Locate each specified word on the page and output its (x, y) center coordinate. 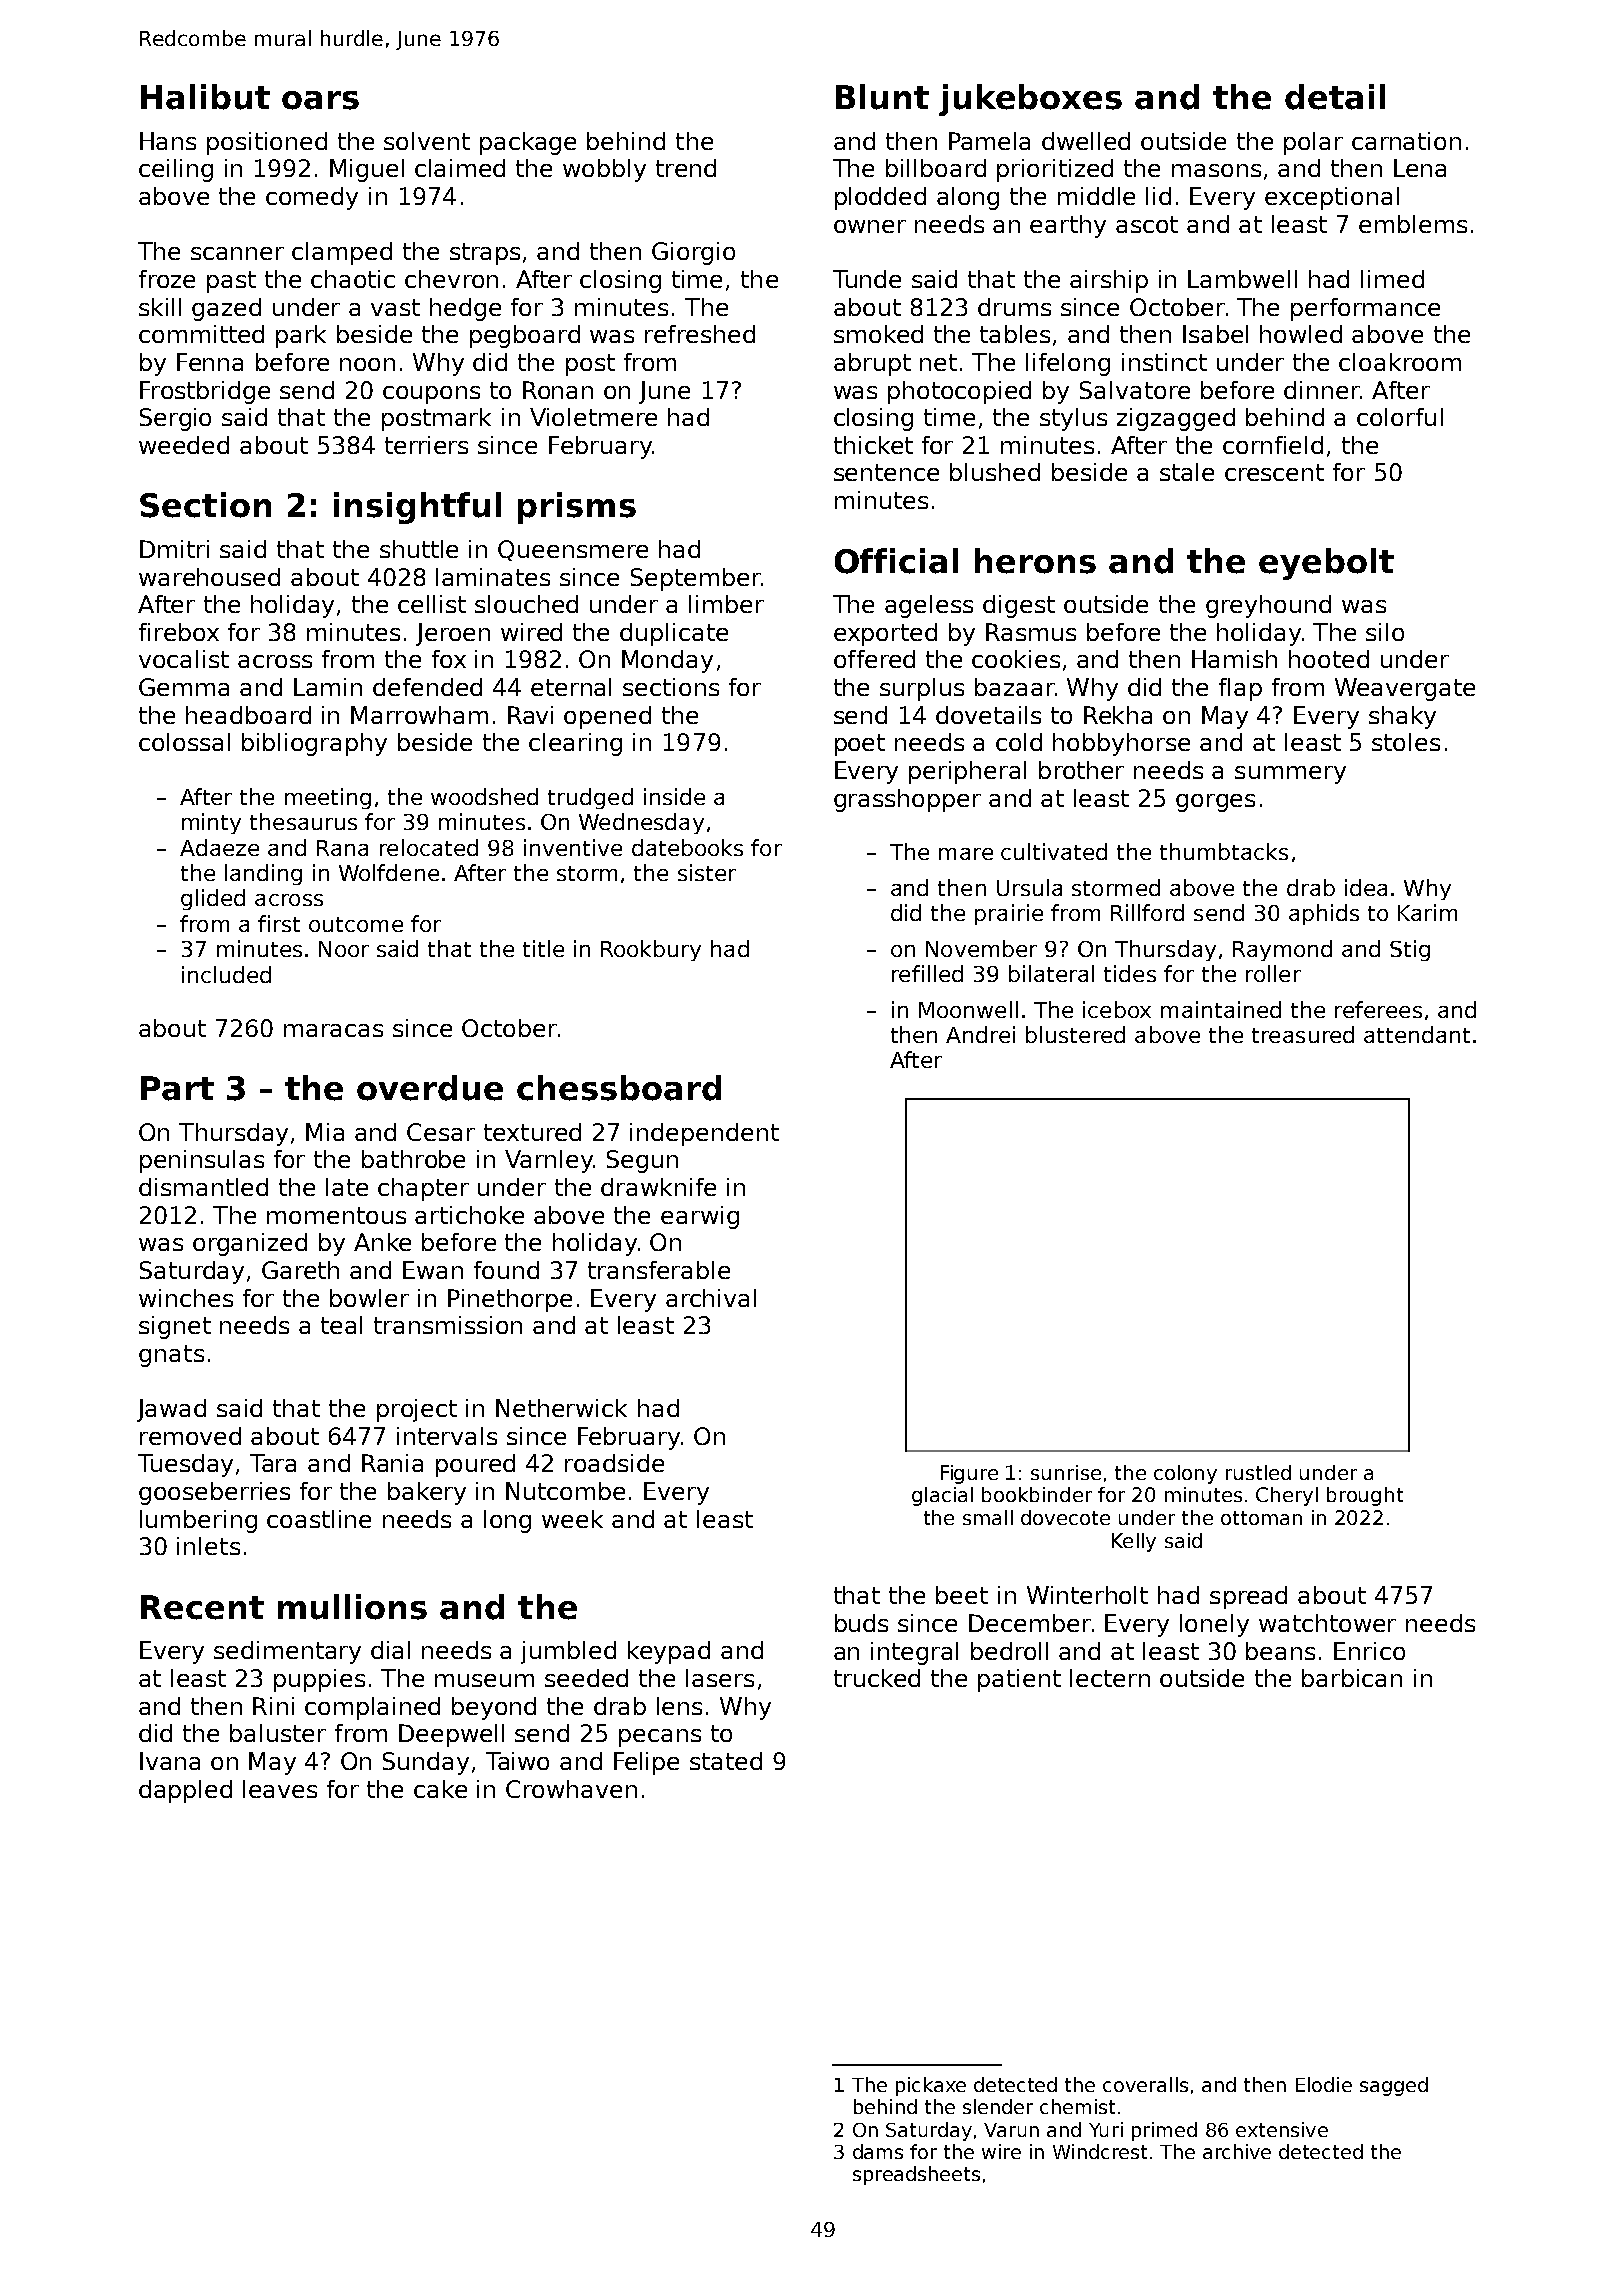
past (231, 282)
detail (1335, 97)
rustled (1258, 1472)
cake (440, 1789)
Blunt (882, 97)
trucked (877, 1678)
